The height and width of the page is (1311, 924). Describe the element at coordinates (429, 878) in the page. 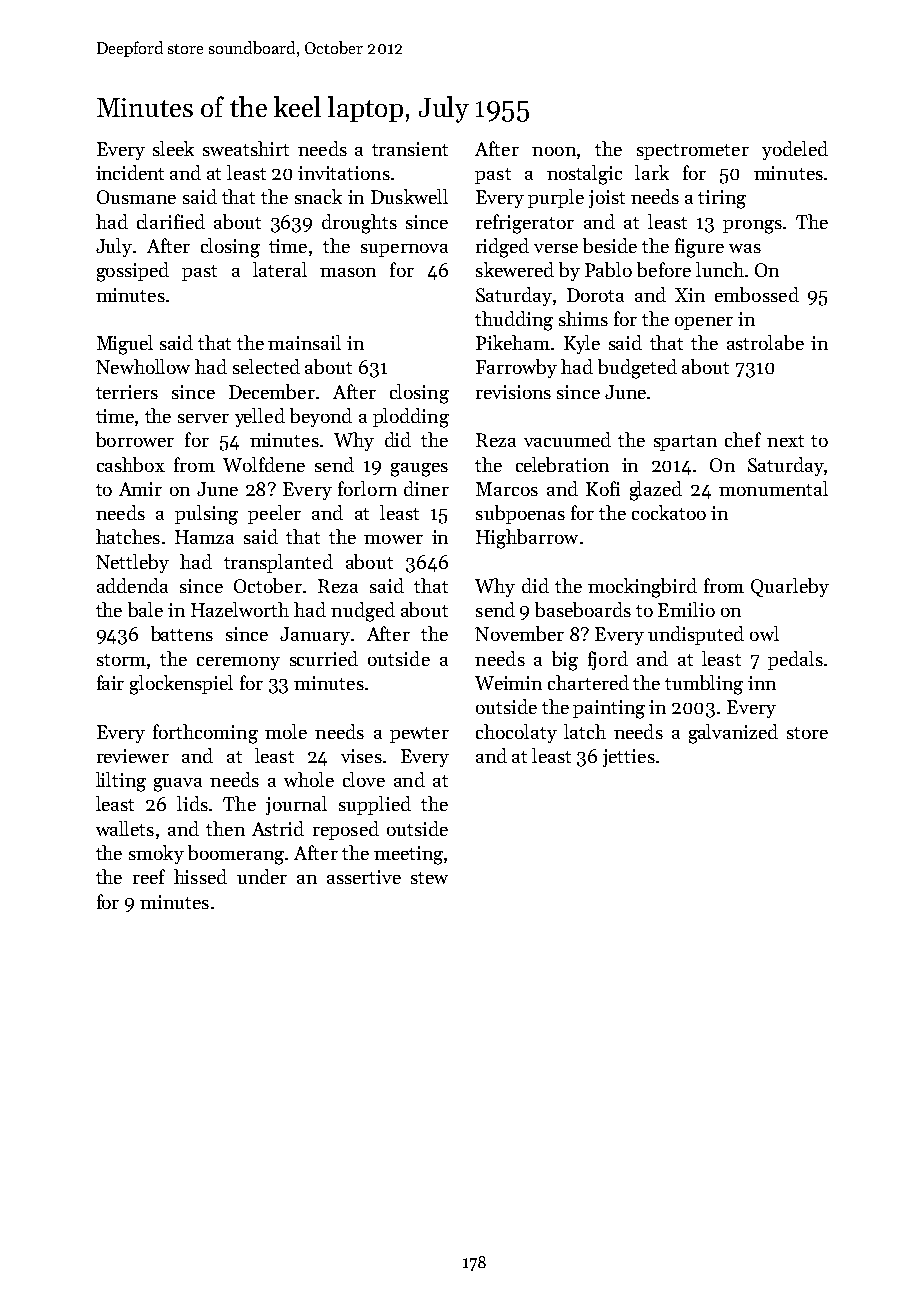

I see `stew` at that location.
